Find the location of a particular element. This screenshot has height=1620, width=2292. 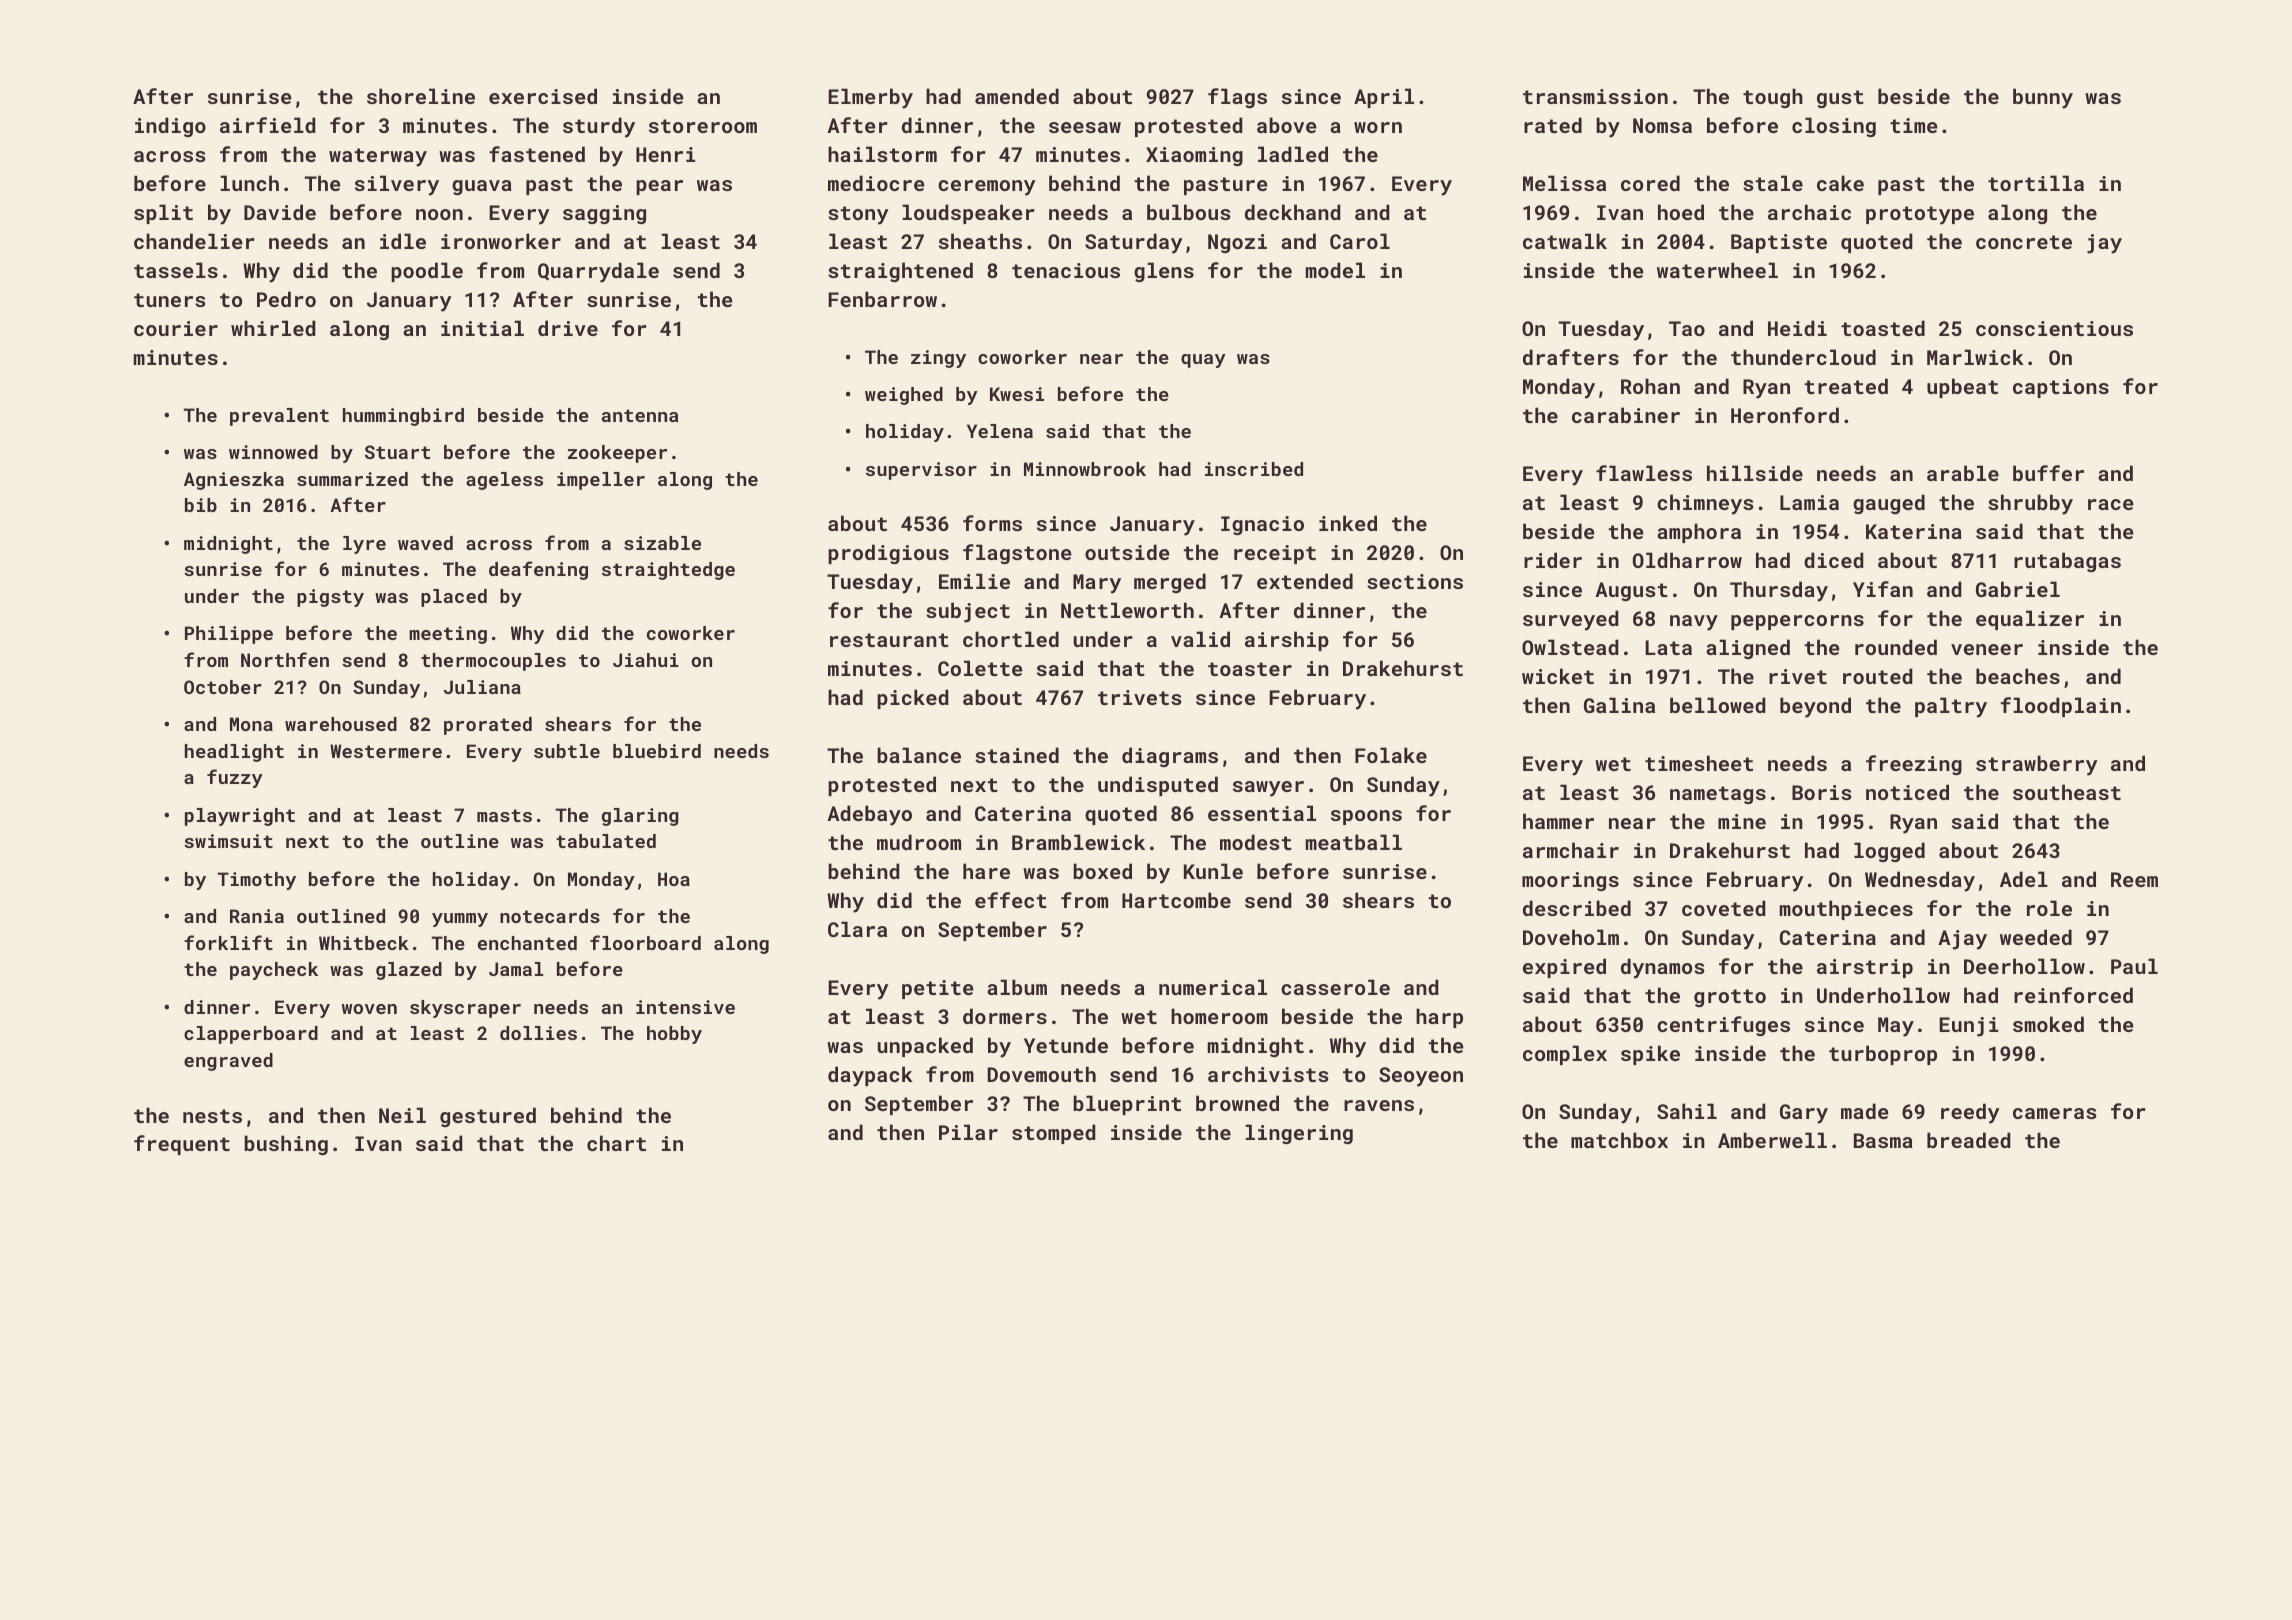

clapperboard is located at coordinates (251, 1035).
